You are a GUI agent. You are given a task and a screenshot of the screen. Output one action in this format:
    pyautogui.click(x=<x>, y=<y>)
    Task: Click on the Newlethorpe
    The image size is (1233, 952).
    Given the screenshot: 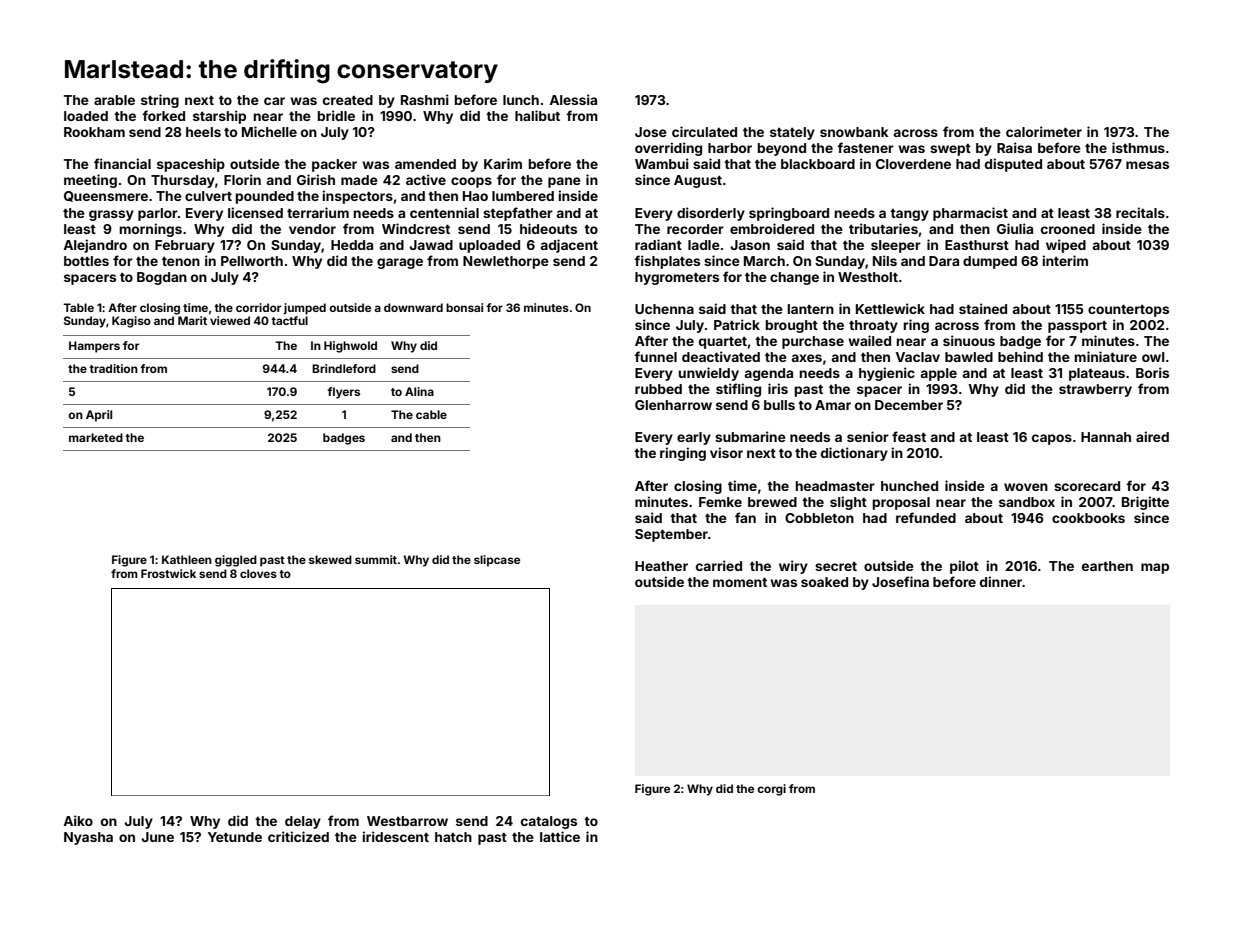 What is the action you would take?
    pyautogui.click(x=506, y=262)
